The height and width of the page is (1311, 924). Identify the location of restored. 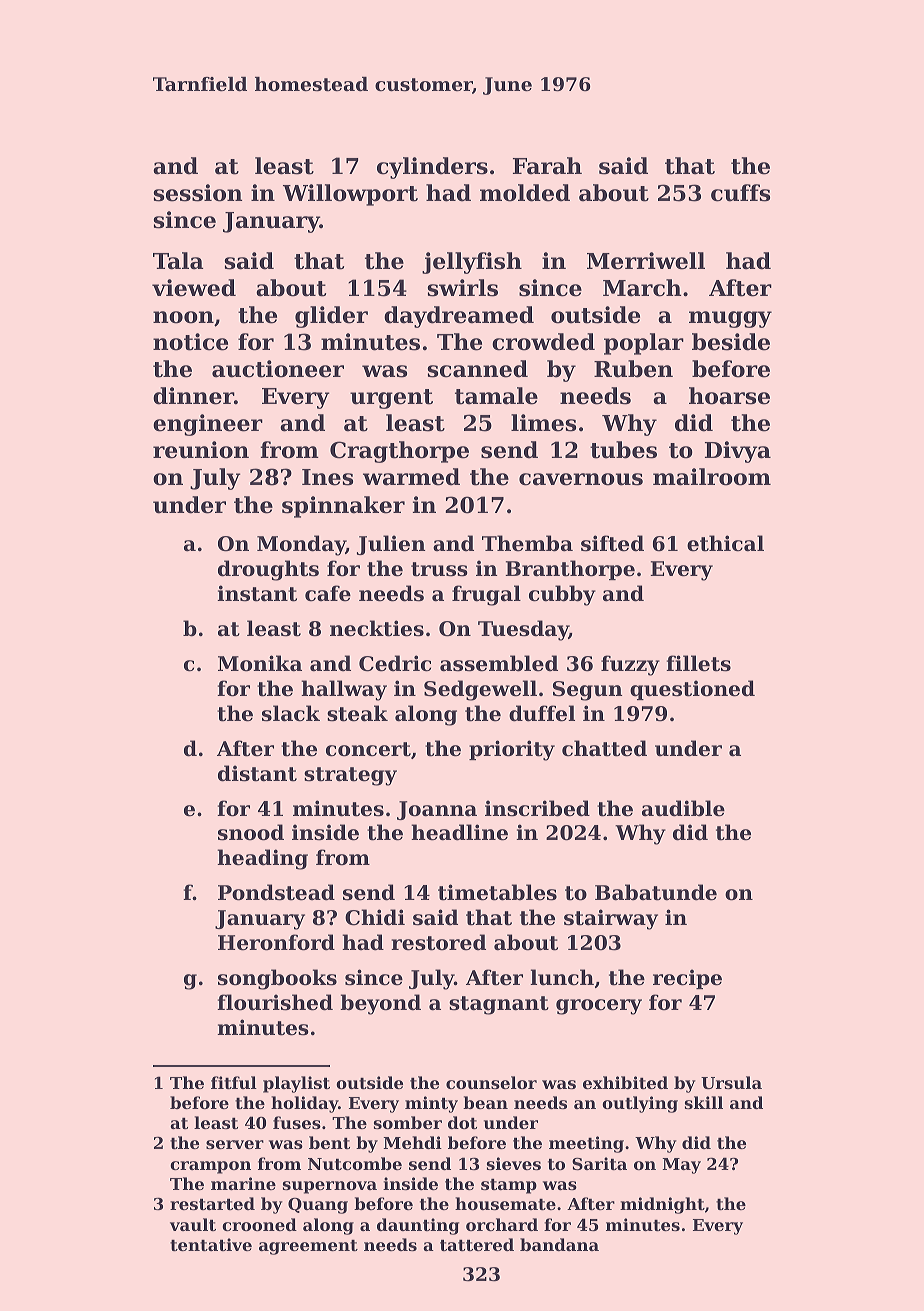
(438, 942).
